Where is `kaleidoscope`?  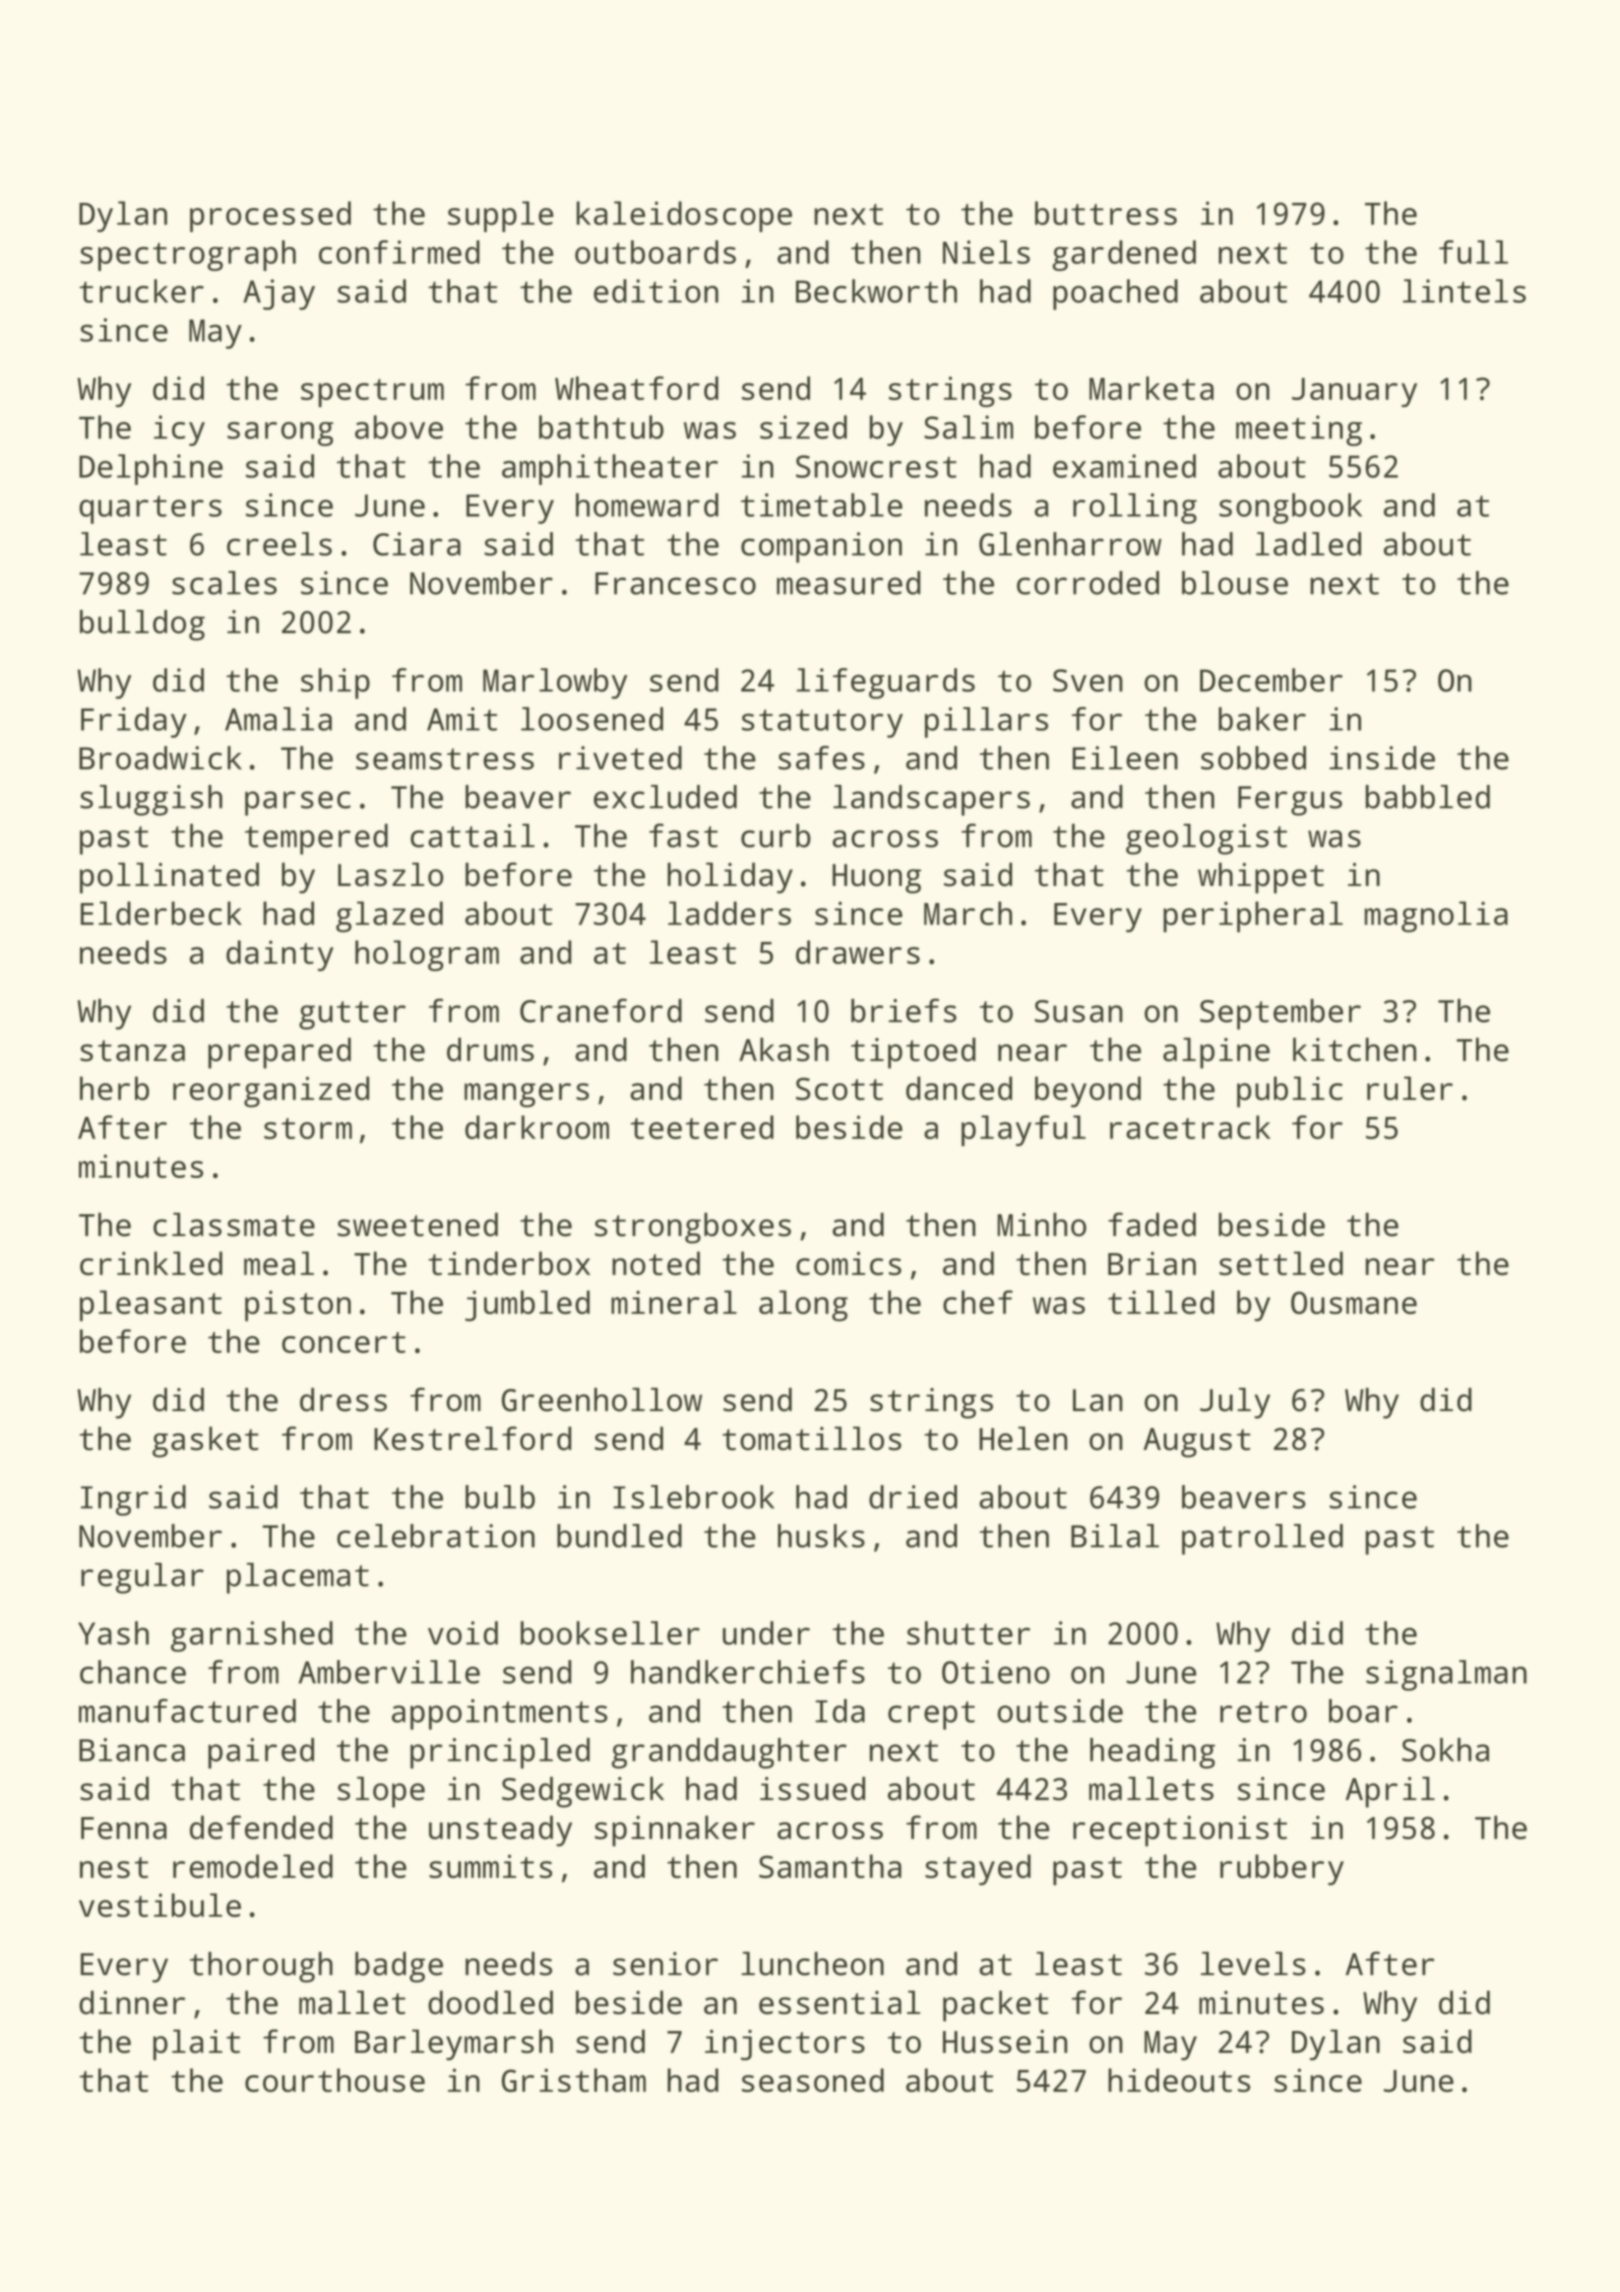 kaleidoscope is located at coordinates (684, 216).
